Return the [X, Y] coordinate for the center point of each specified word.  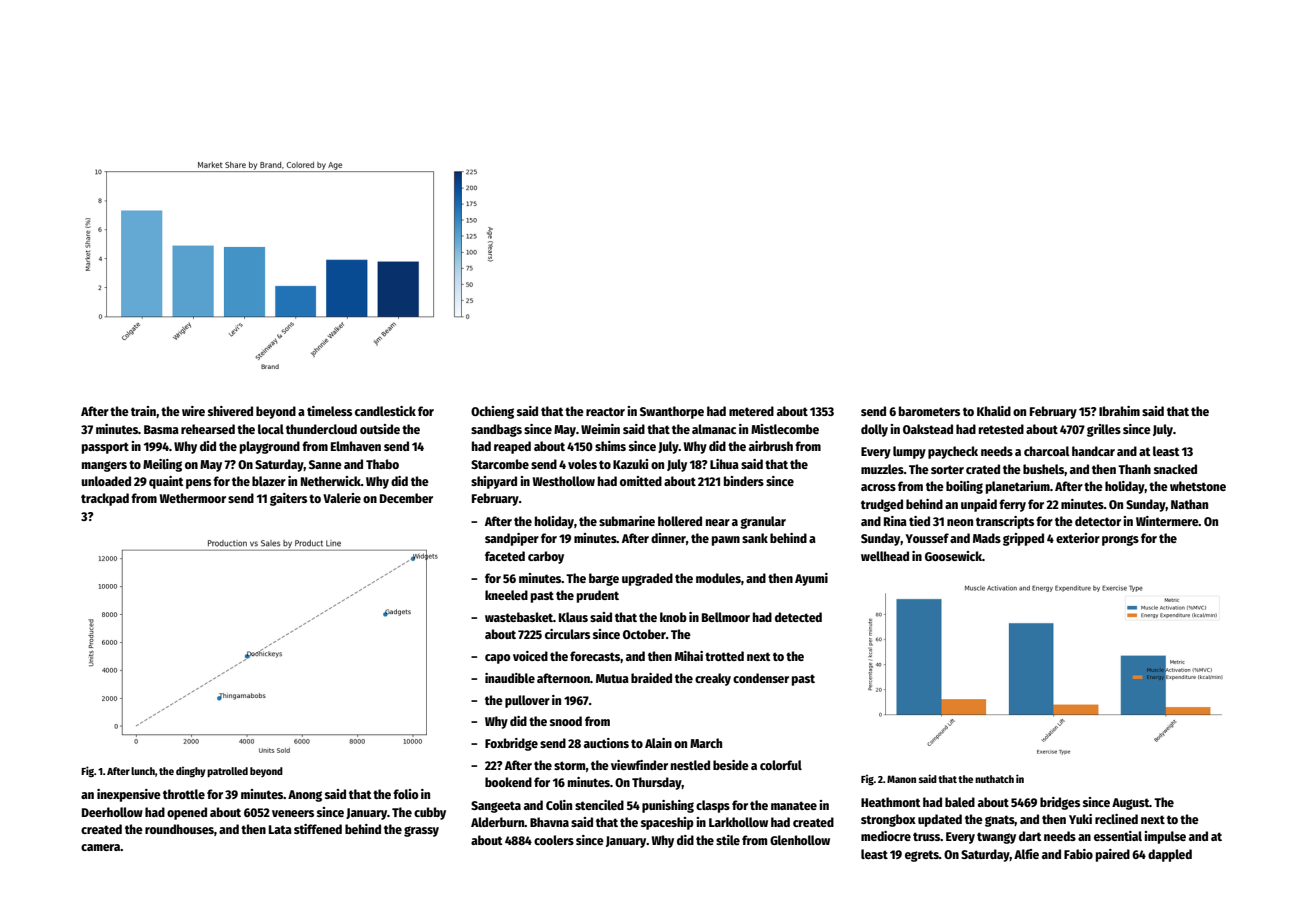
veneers [293, 813]
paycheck [953, 452]
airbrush [771, 446]
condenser [761, 678]
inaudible [510, 678]
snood [566, 721]
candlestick [385, 411]
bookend [508, 782]
